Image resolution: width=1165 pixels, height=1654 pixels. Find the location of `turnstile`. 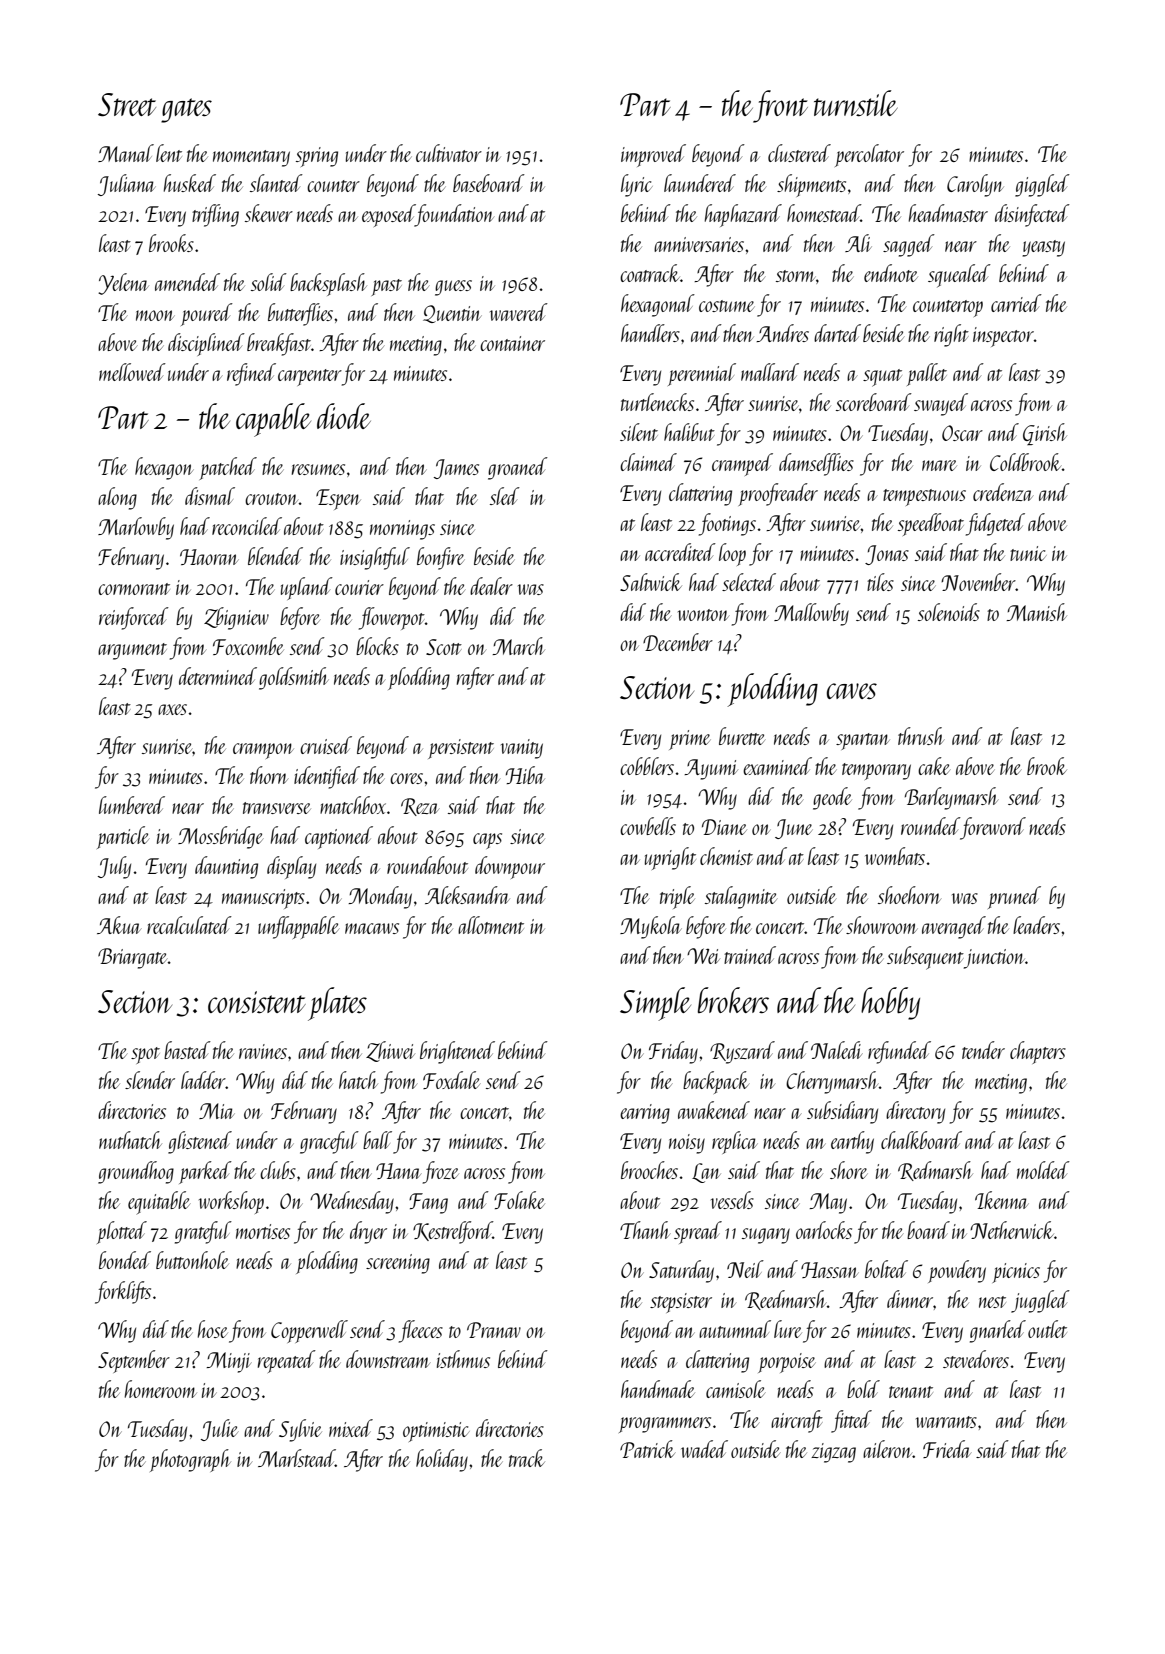

turnstile is located at coordinates (856, 103).
